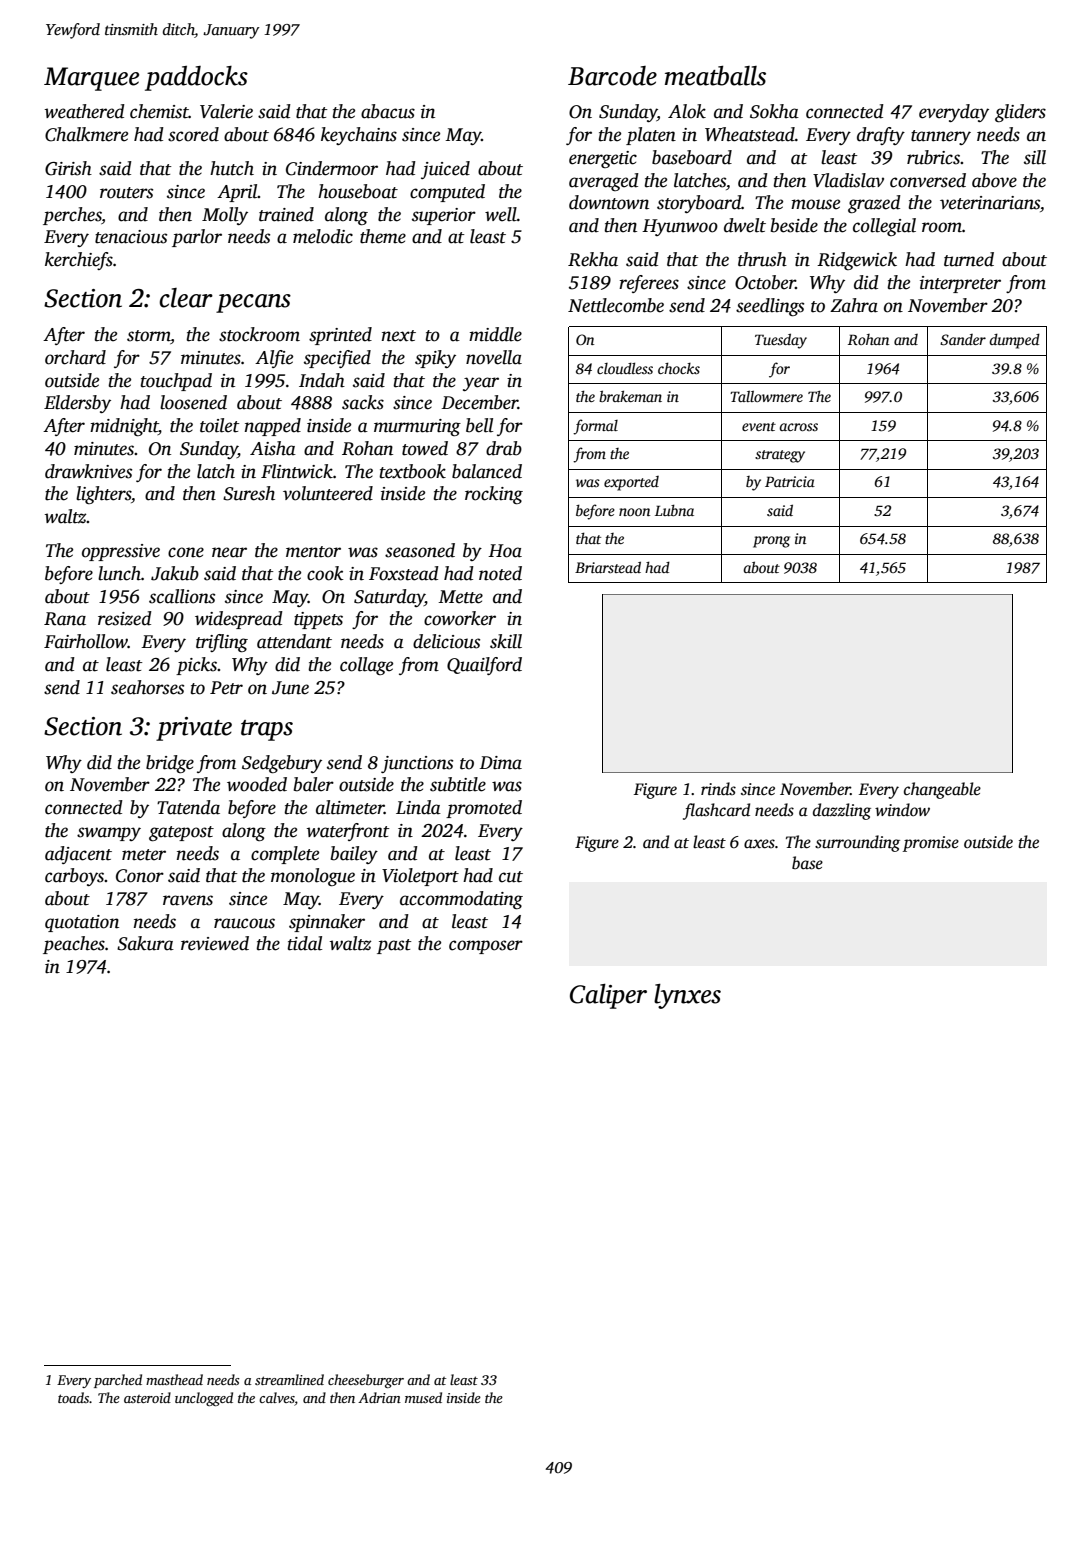  Describe the element at coordinates (608, 996) in the document. I see `Caliper` at that location.
